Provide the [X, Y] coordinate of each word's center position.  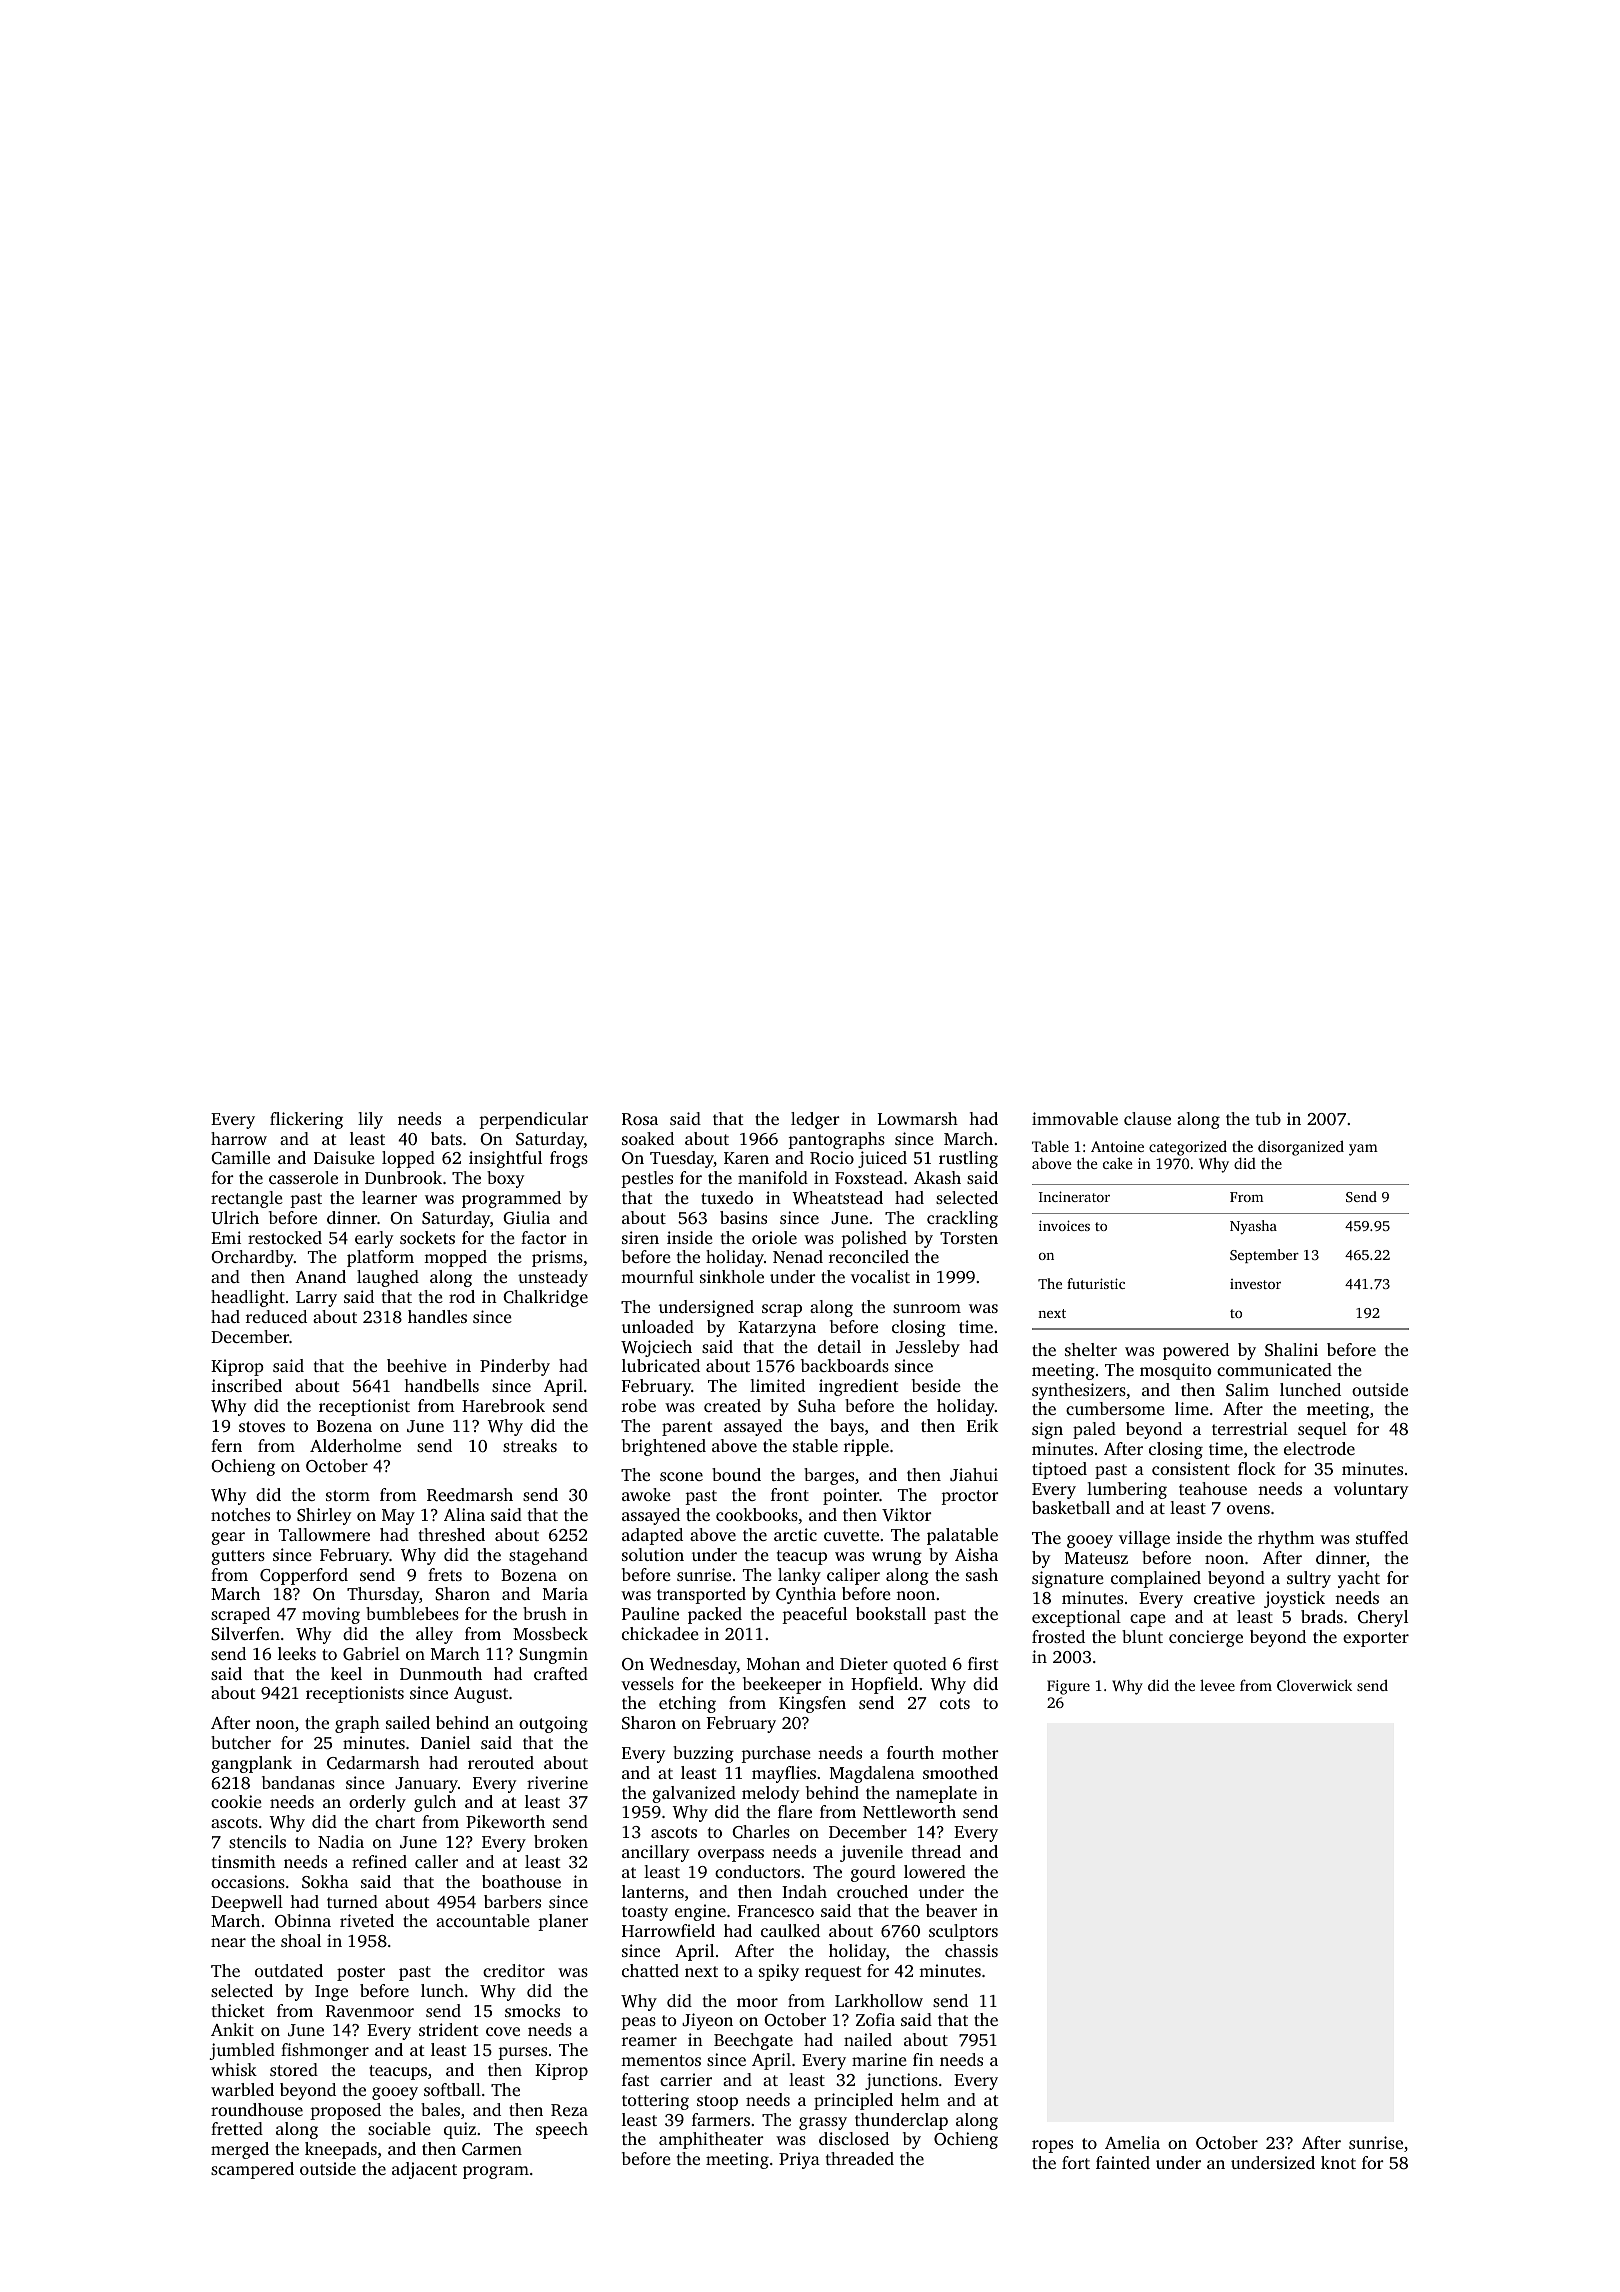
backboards [845, 1365]
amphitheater [711, 2140]
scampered [252, 2170]
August [481, 1695]
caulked [790, 1930]
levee [1217, 1685]
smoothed [960, 1772]
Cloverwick [1314, 1685]
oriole [774, 1237]
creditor [514, 1970]
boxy [505, 1179]
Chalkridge [545, 1298]
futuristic [1096, 1283]
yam [1363, 1150]
